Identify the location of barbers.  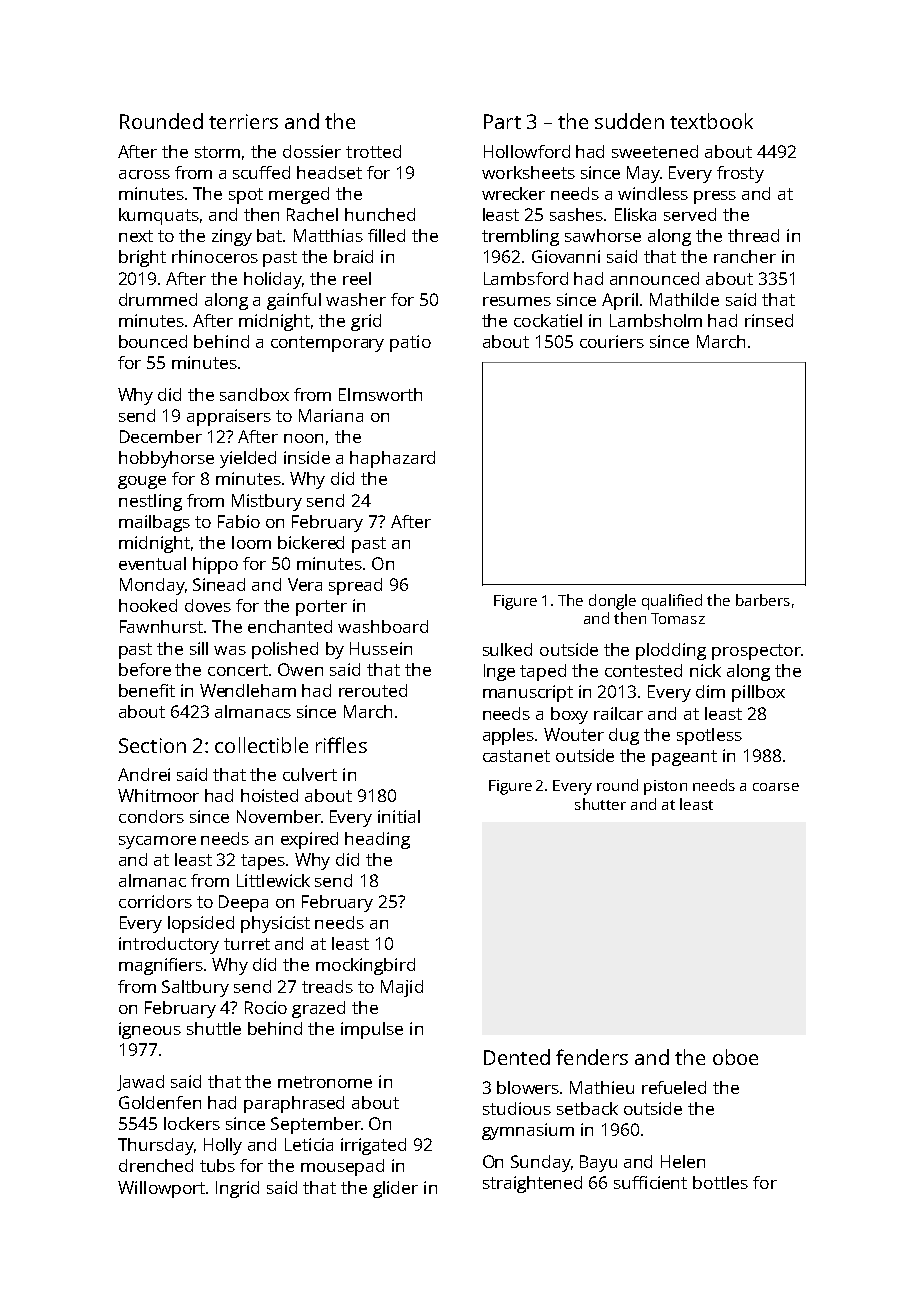
(763, 600).
